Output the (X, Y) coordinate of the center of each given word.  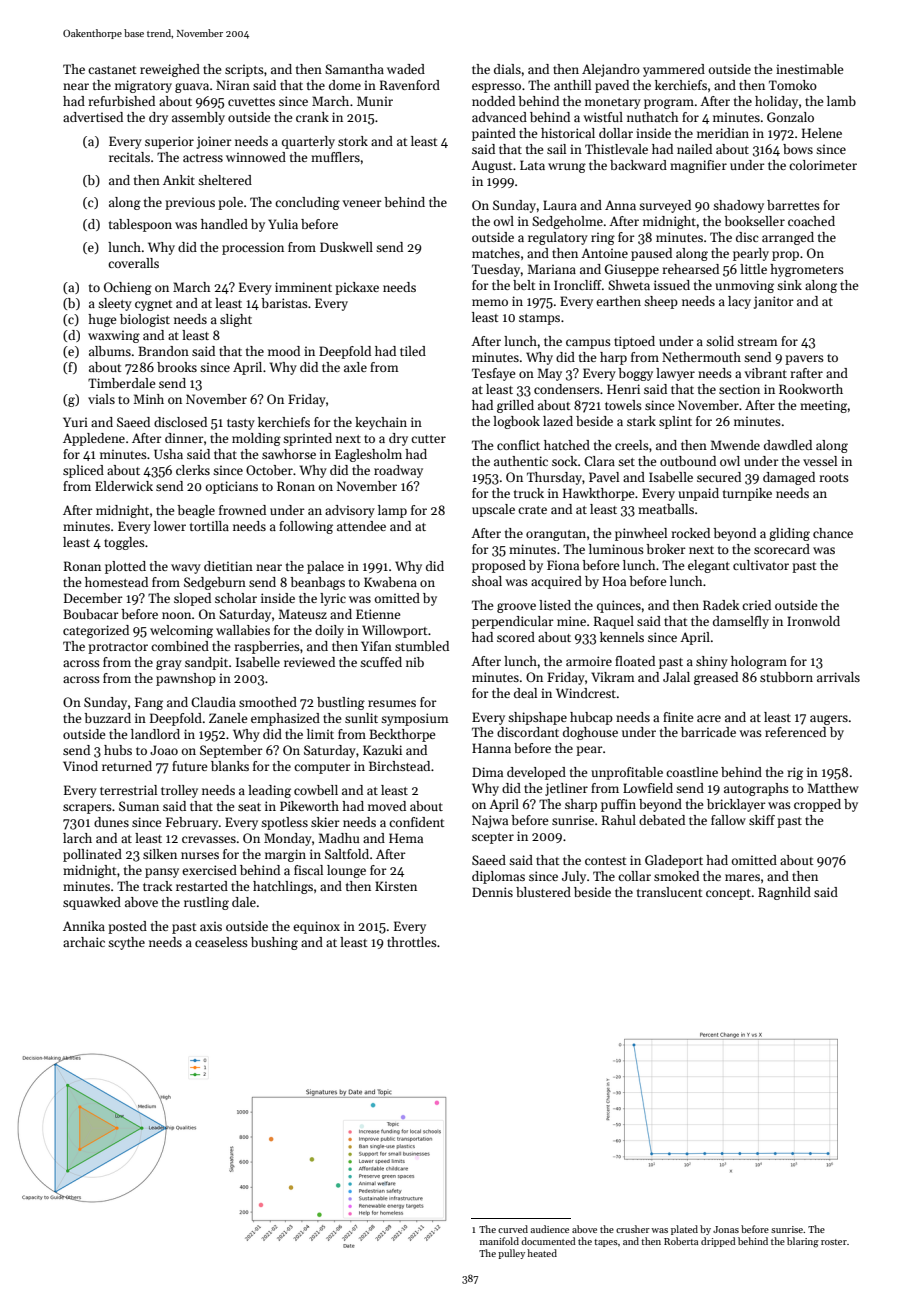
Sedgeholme (567, 222)
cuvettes (251, 102)
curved (513, 1229)
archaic (84, 942)
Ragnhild (784, 893)
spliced (83, 471)
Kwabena (390, 582)
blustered (543, 892)
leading (269, 791)
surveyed (665, 206)
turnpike (747, 494)
